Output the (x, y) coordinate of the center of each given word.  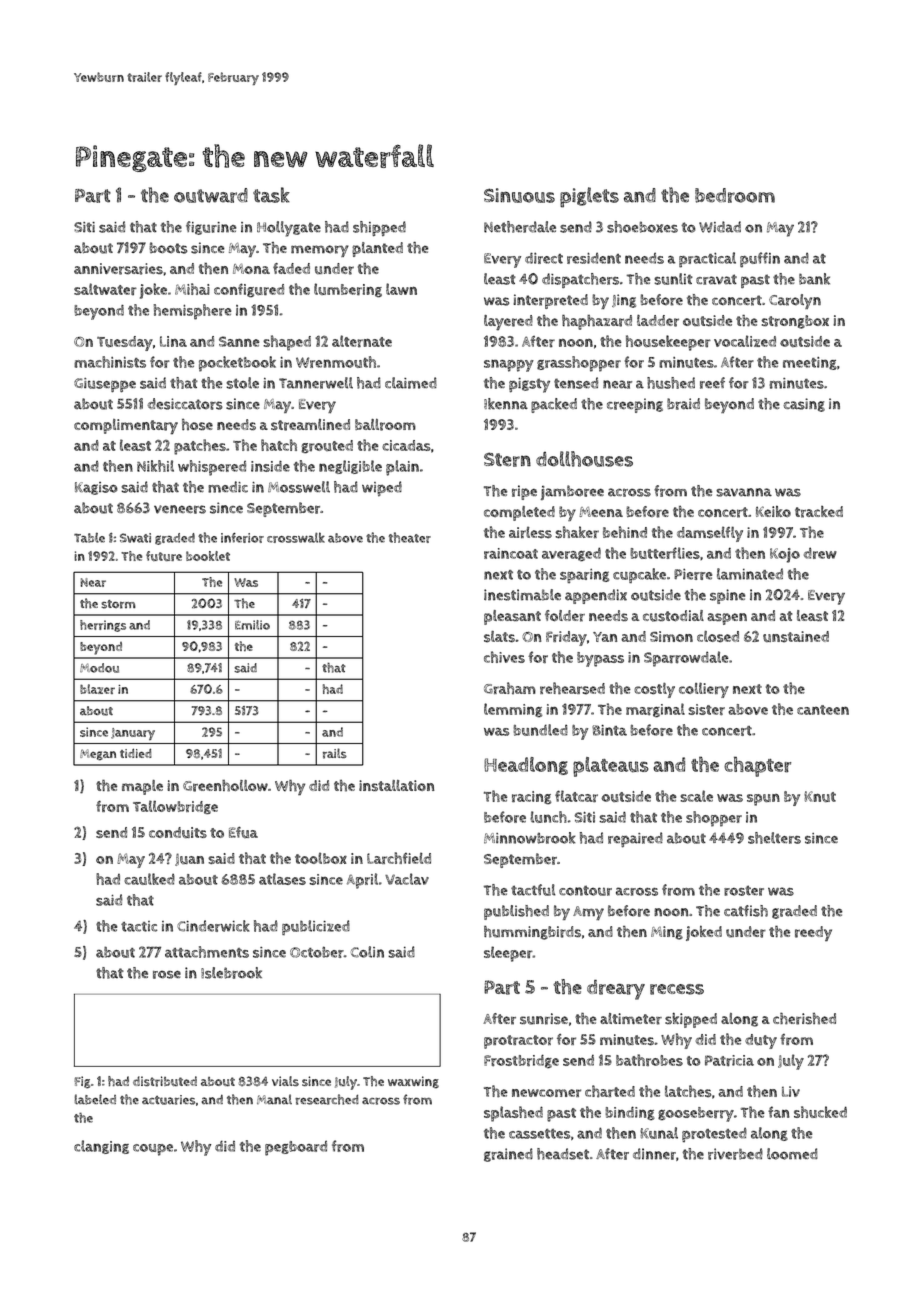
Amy (588, 913)
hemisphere (192, 312)
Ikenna (506, 404)
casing (804, 405)
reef (712, 383)
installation (397, 785)
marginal (655, 710)
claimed (411, 383)
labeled (95, 1099)
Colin (367, 952)
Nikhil (155, 466)
